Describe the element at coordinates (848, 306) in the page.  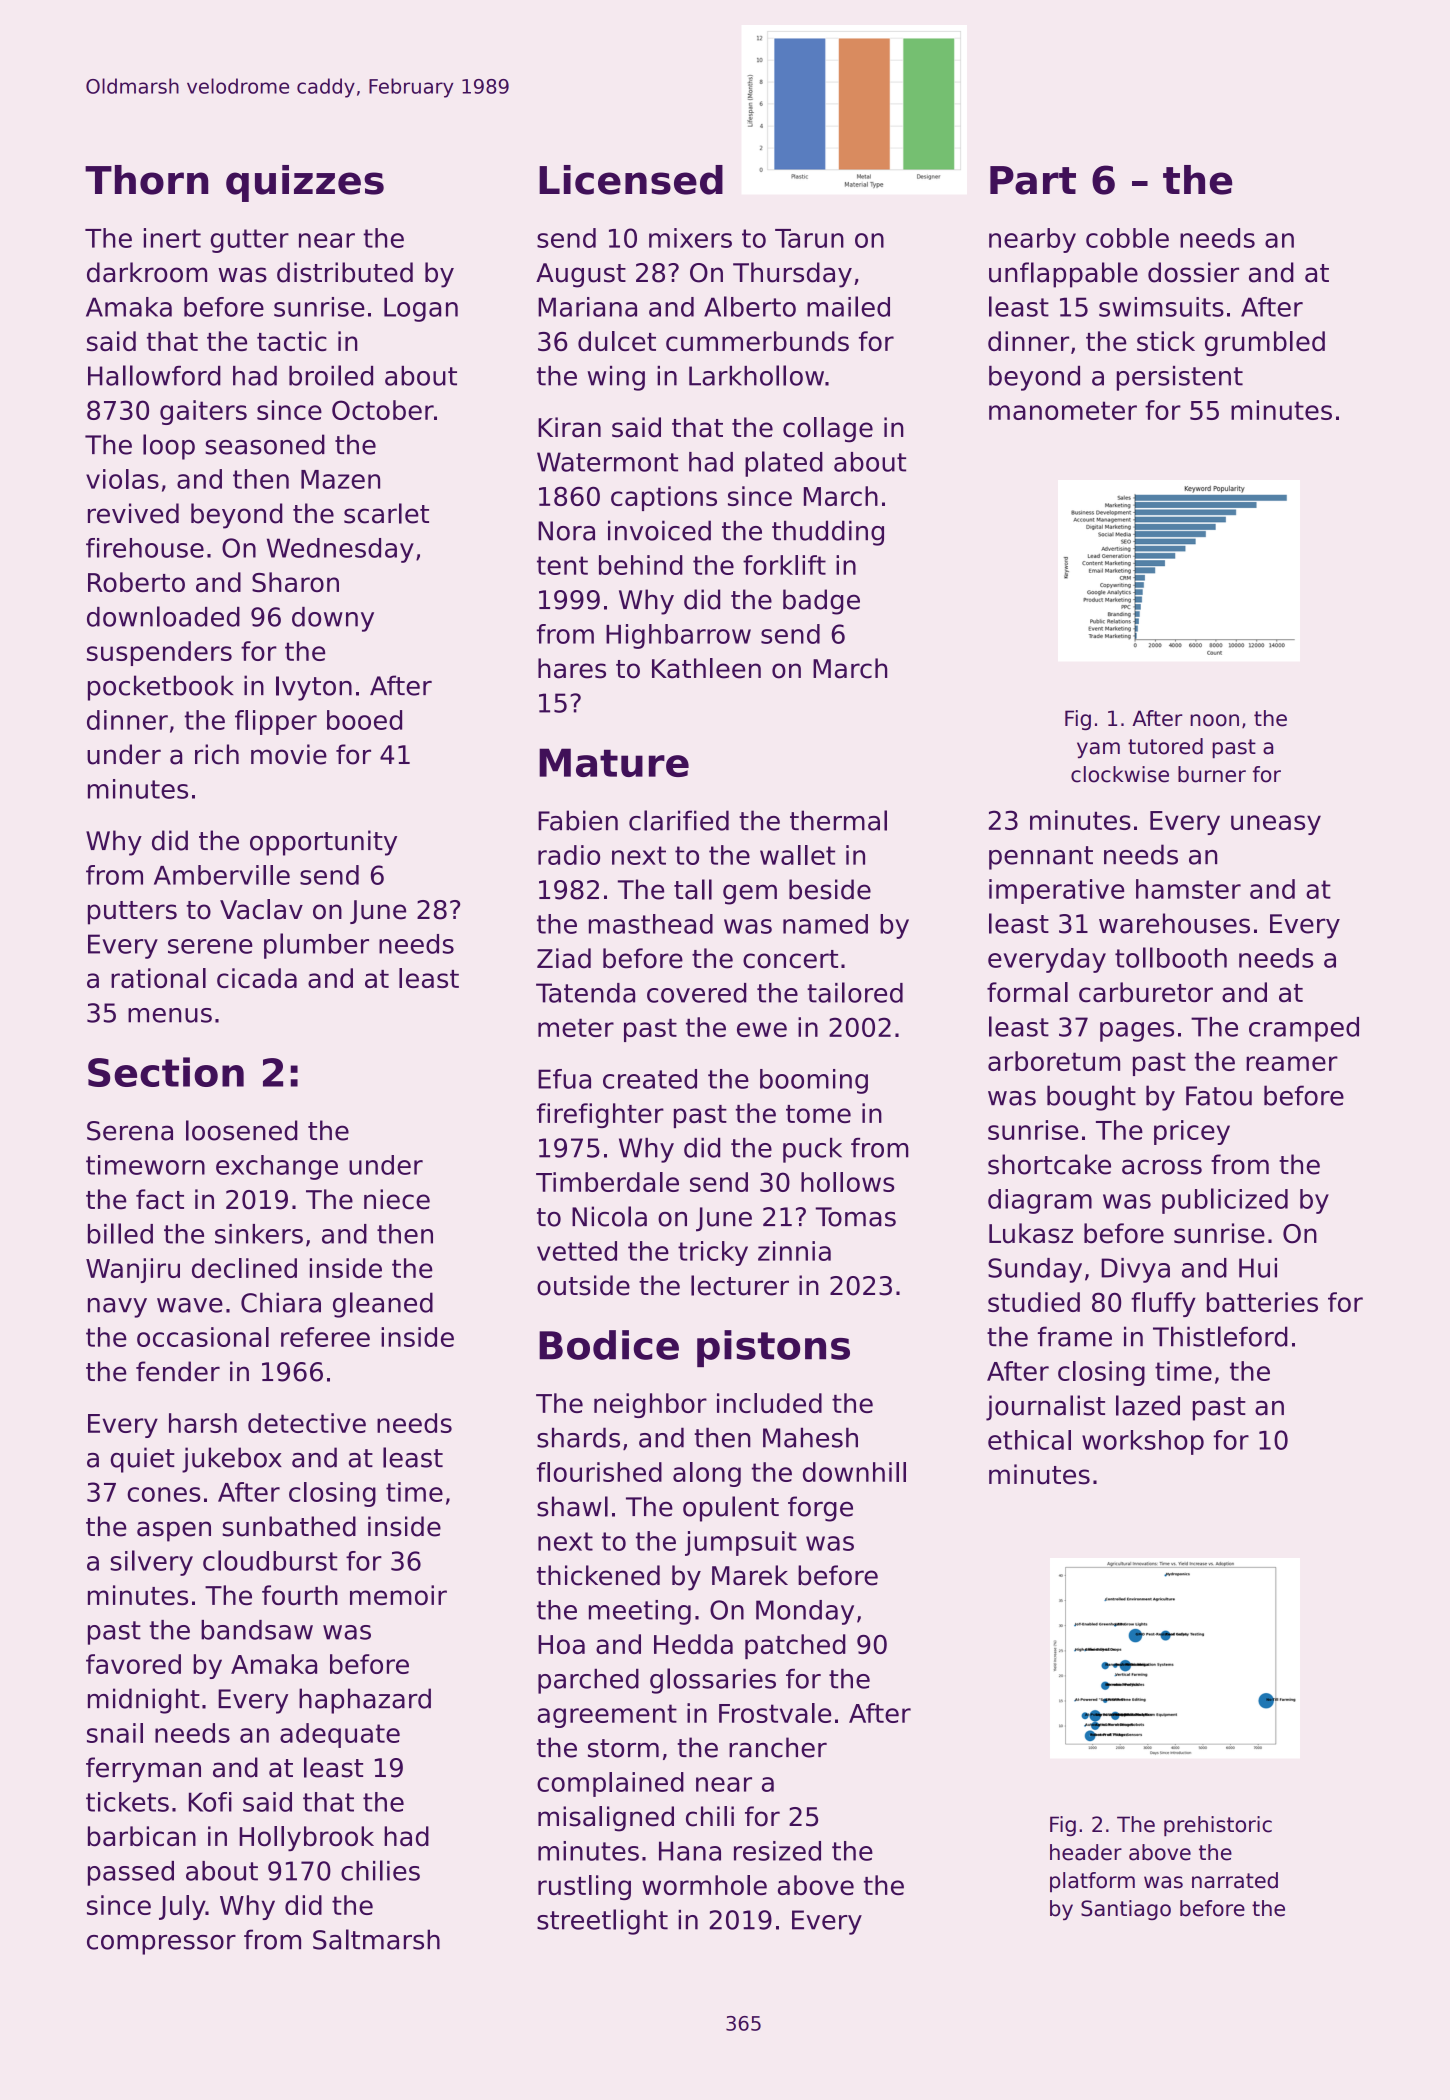
I see `mailed` at that location.
